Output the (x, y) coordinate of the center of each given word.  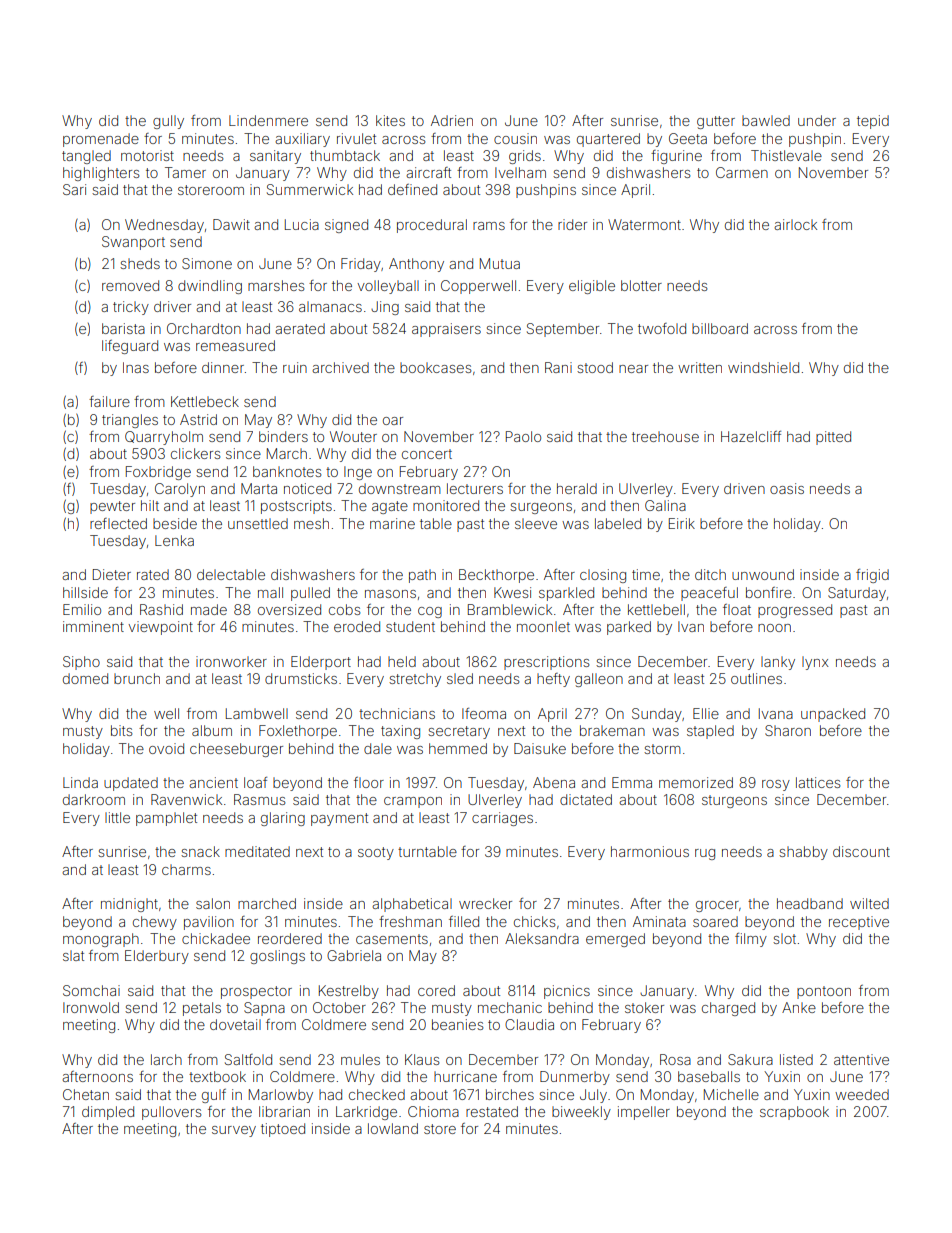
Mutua (500, 263)
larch (166, 1059)
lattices (818, 782)
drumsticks (301, 678)
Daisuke (540, 748)
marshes (276, 285)
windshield (763, 367)
